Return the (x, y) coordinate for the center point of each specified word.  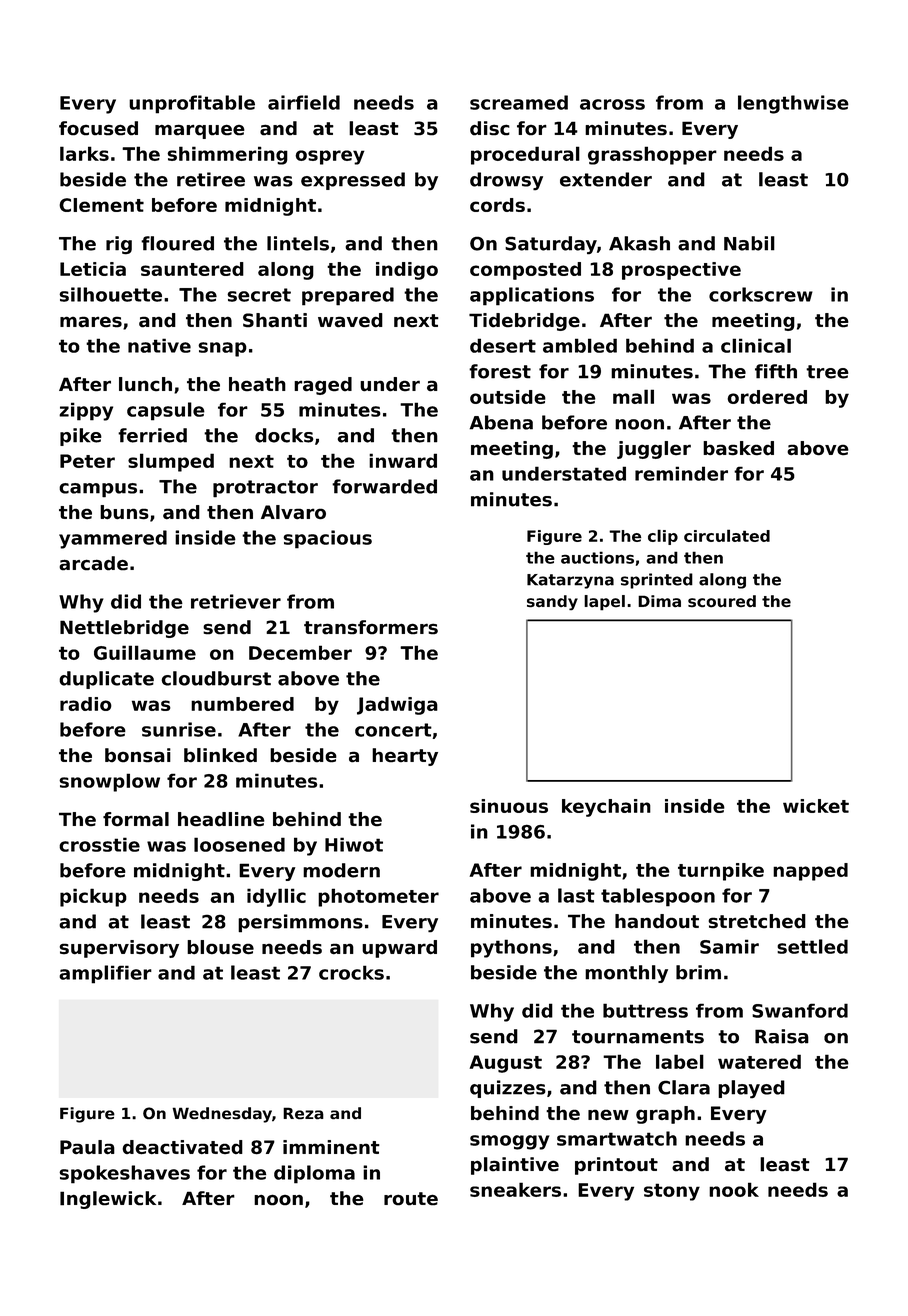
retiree (211, 179)
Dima (659, 601)
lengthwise (793, 104)
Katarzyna (570, 581)
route (411, 1199)
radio (86, 704)
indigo (407, 271)
